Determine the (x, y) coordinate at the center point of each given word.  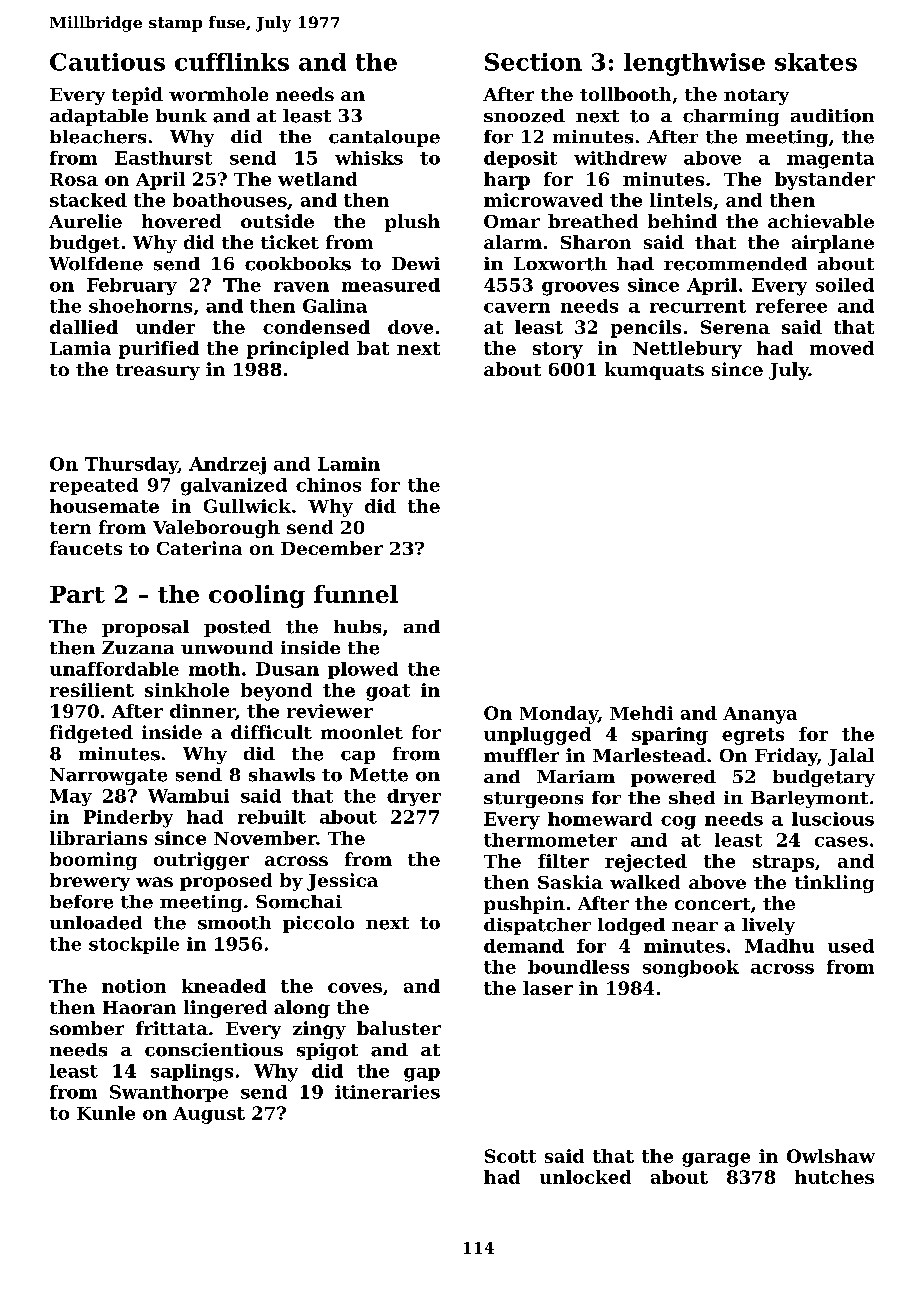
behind (682, 221)
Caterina (199, 548)
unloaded (96, 923)
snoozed (524, 116)
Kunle (106, 1113)
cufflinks (232, 62)
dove (410, 327)
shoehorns (140, 306)
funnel (356, 594)
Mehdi (641, 713)
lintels (681, 200)
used (851, 946)
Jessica (342, 882)
